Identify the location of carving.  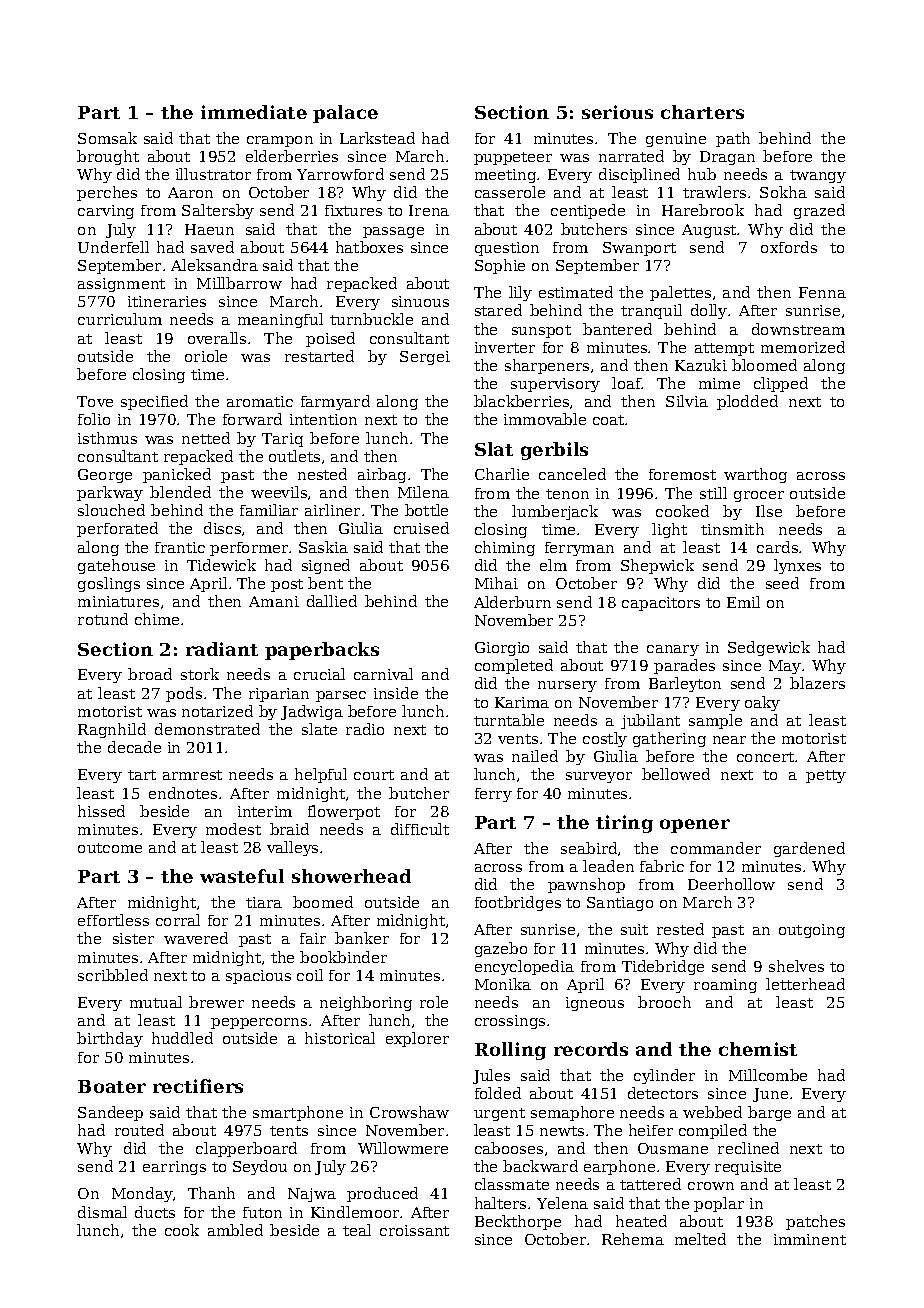
(106, 212).
